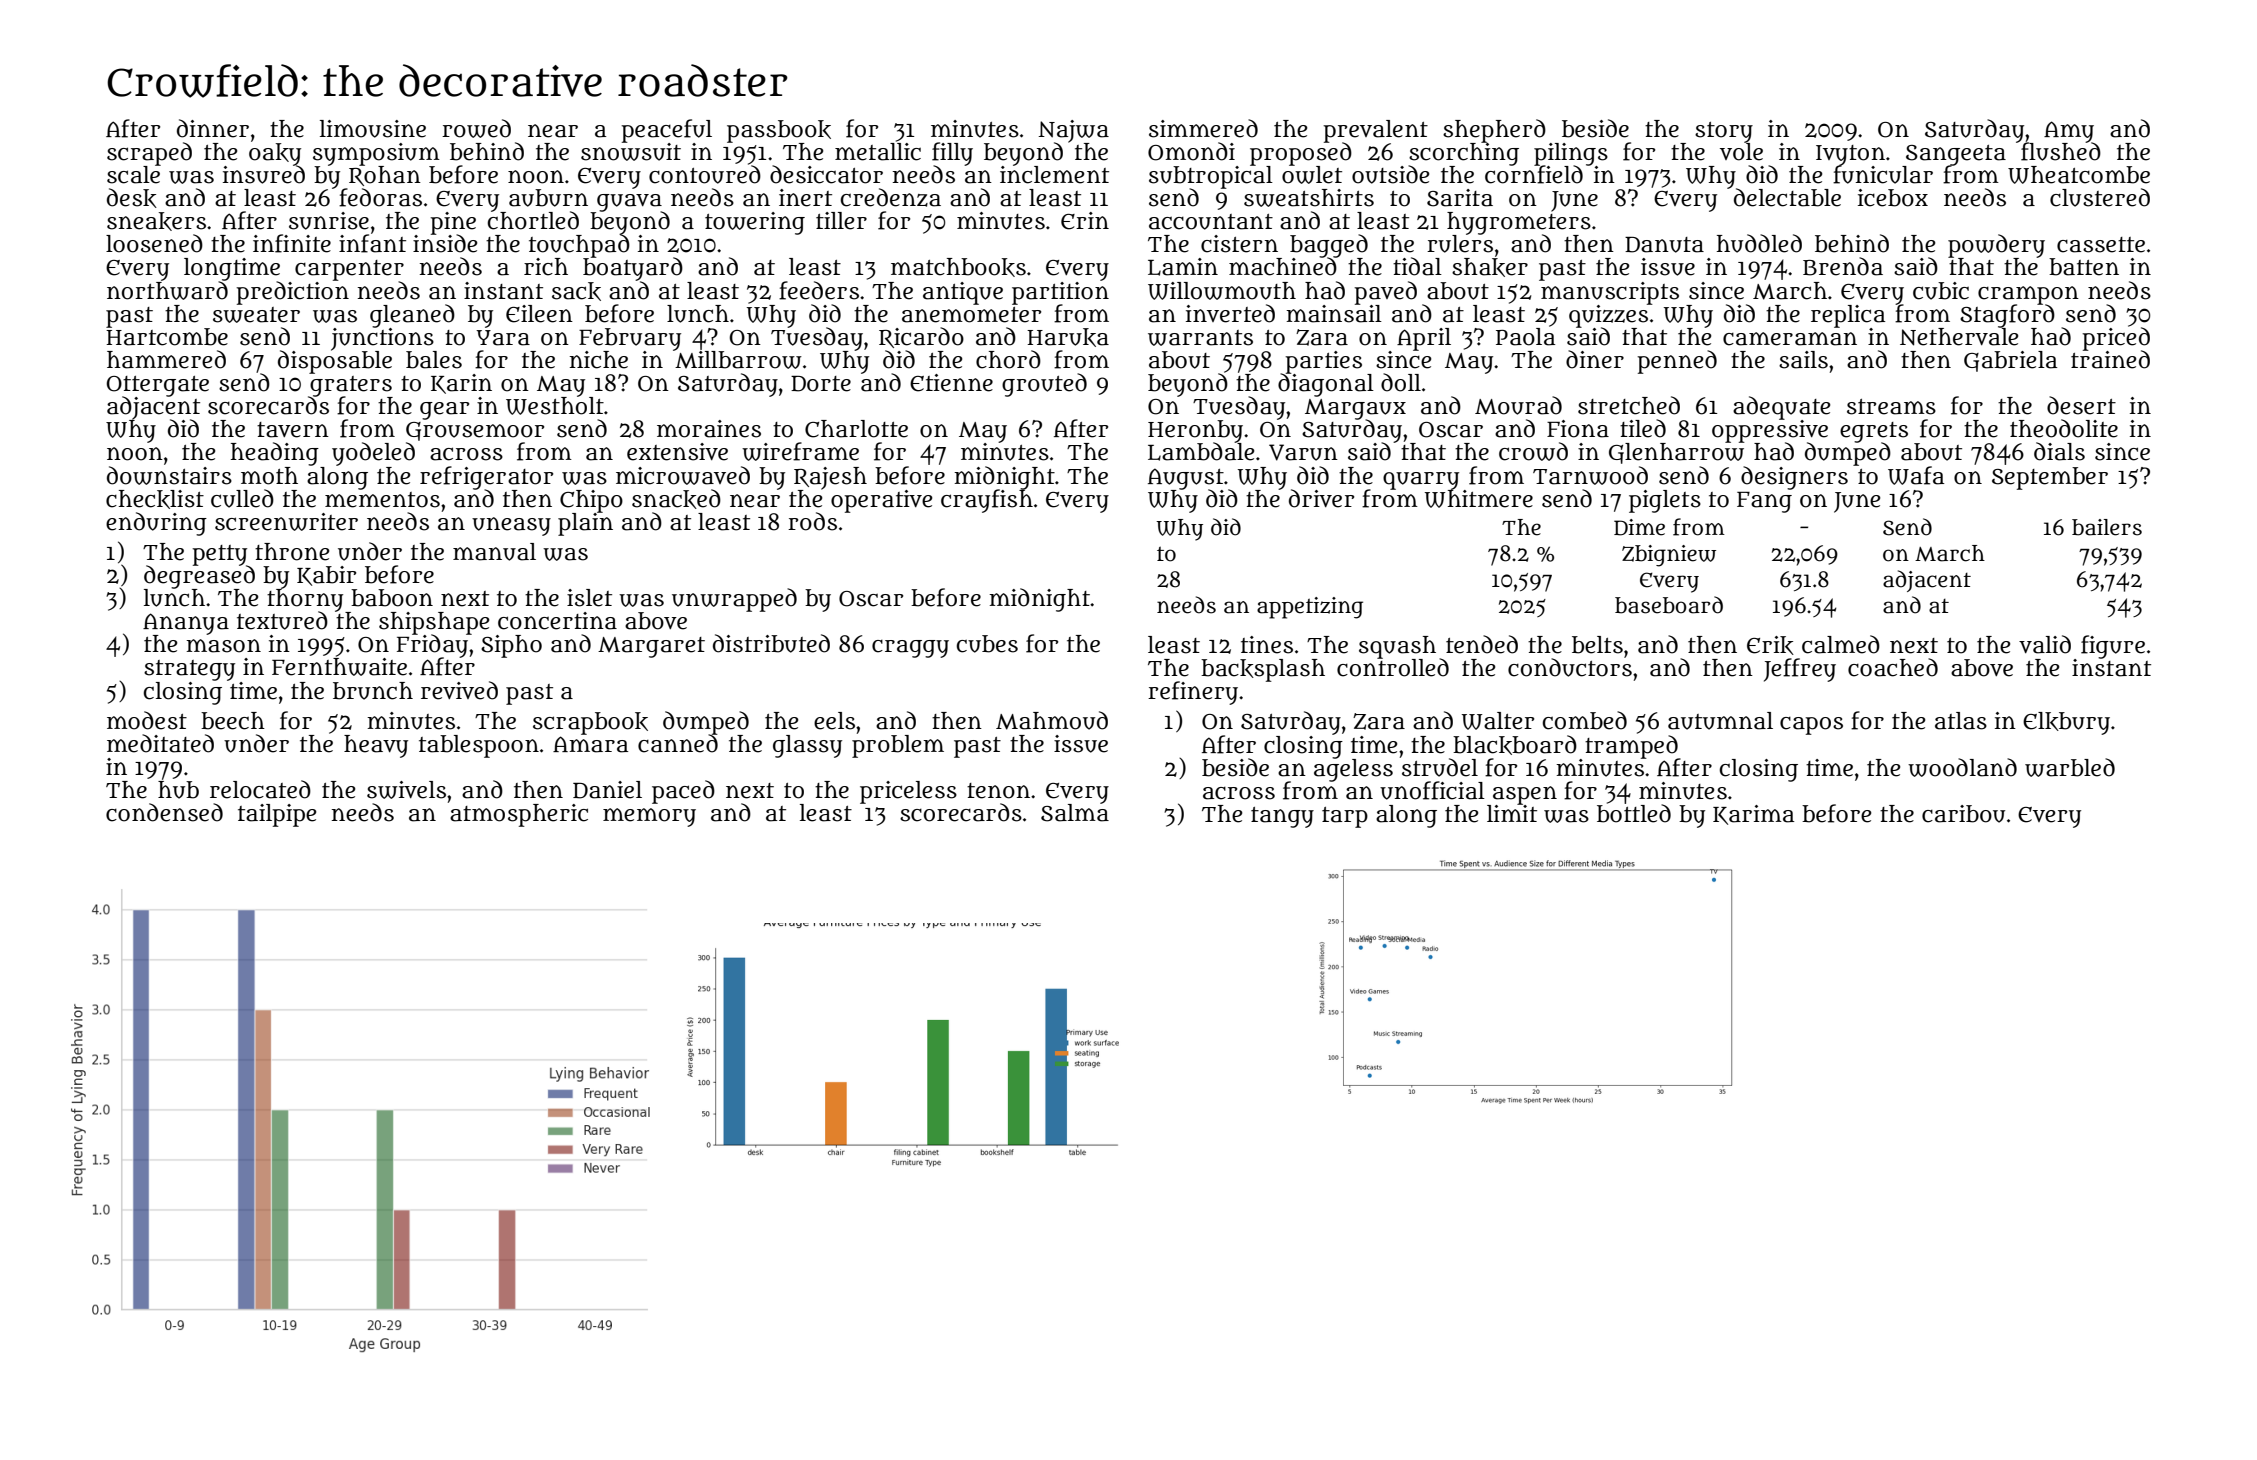 The height and width of the document is (1460, 2257). I want to click on memory, so click(649, 817).
